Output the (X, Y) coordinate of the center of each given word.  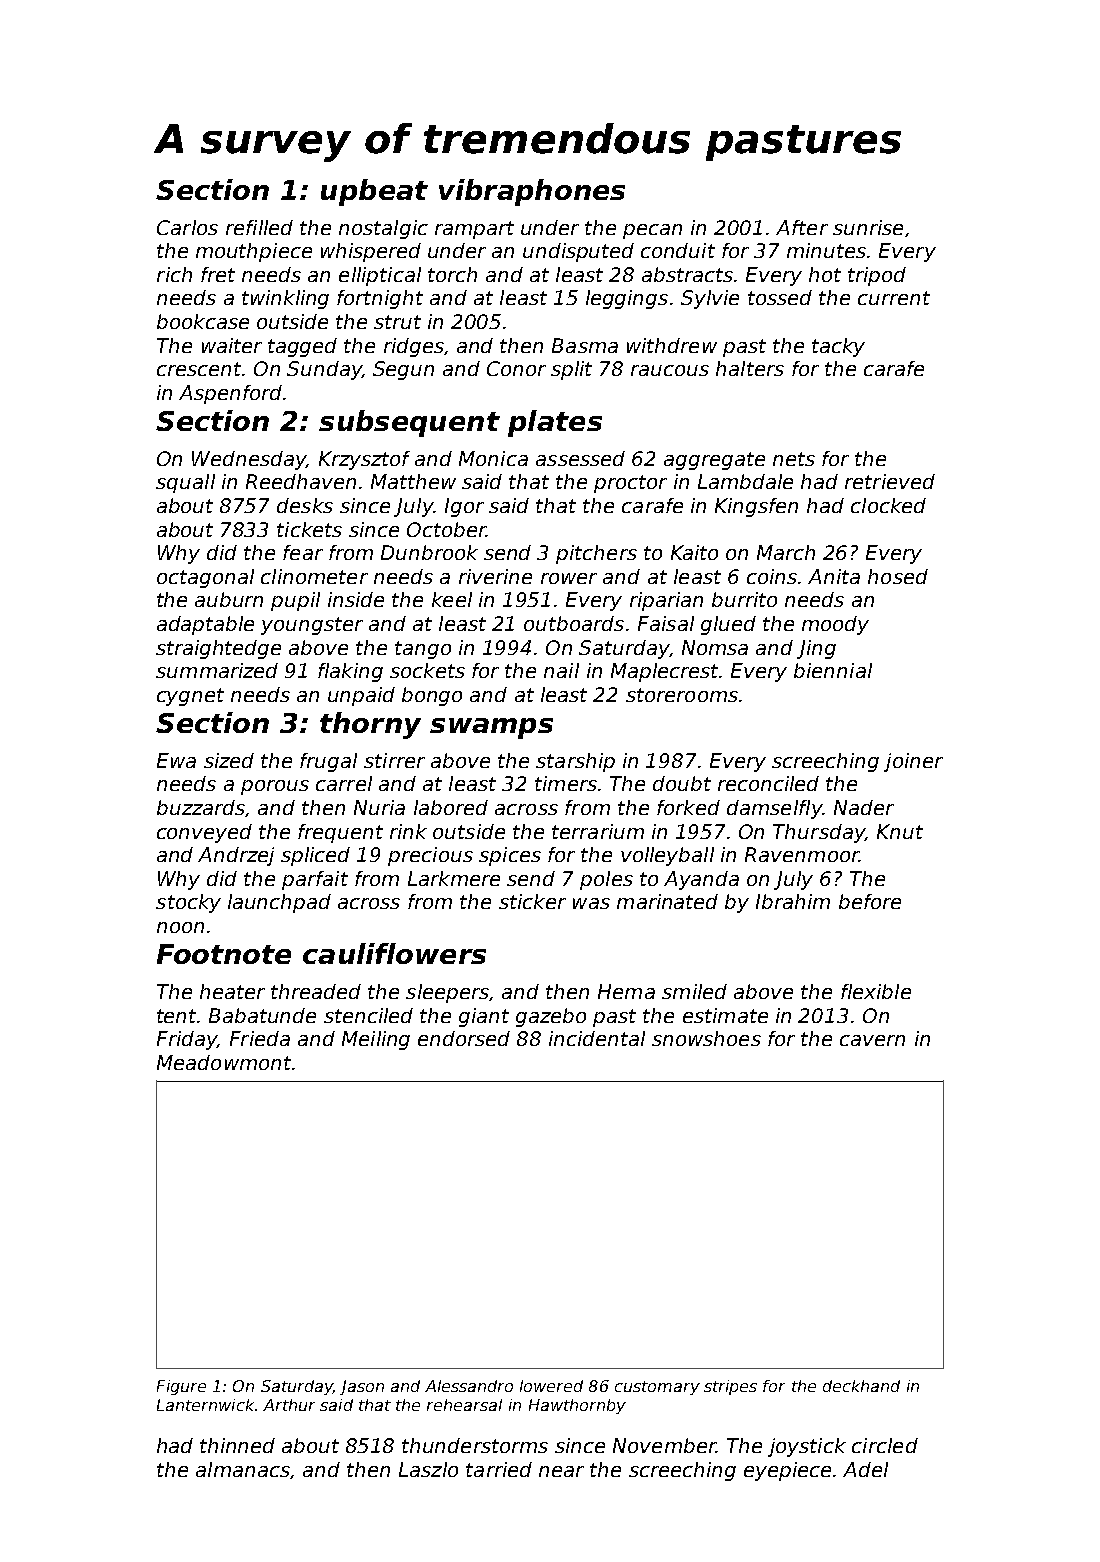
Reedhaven (301, 481)
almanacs (243, 1469)
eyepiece (787, 1471)
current (894, 298)
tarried (499, 1469)
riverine (495, 576)
